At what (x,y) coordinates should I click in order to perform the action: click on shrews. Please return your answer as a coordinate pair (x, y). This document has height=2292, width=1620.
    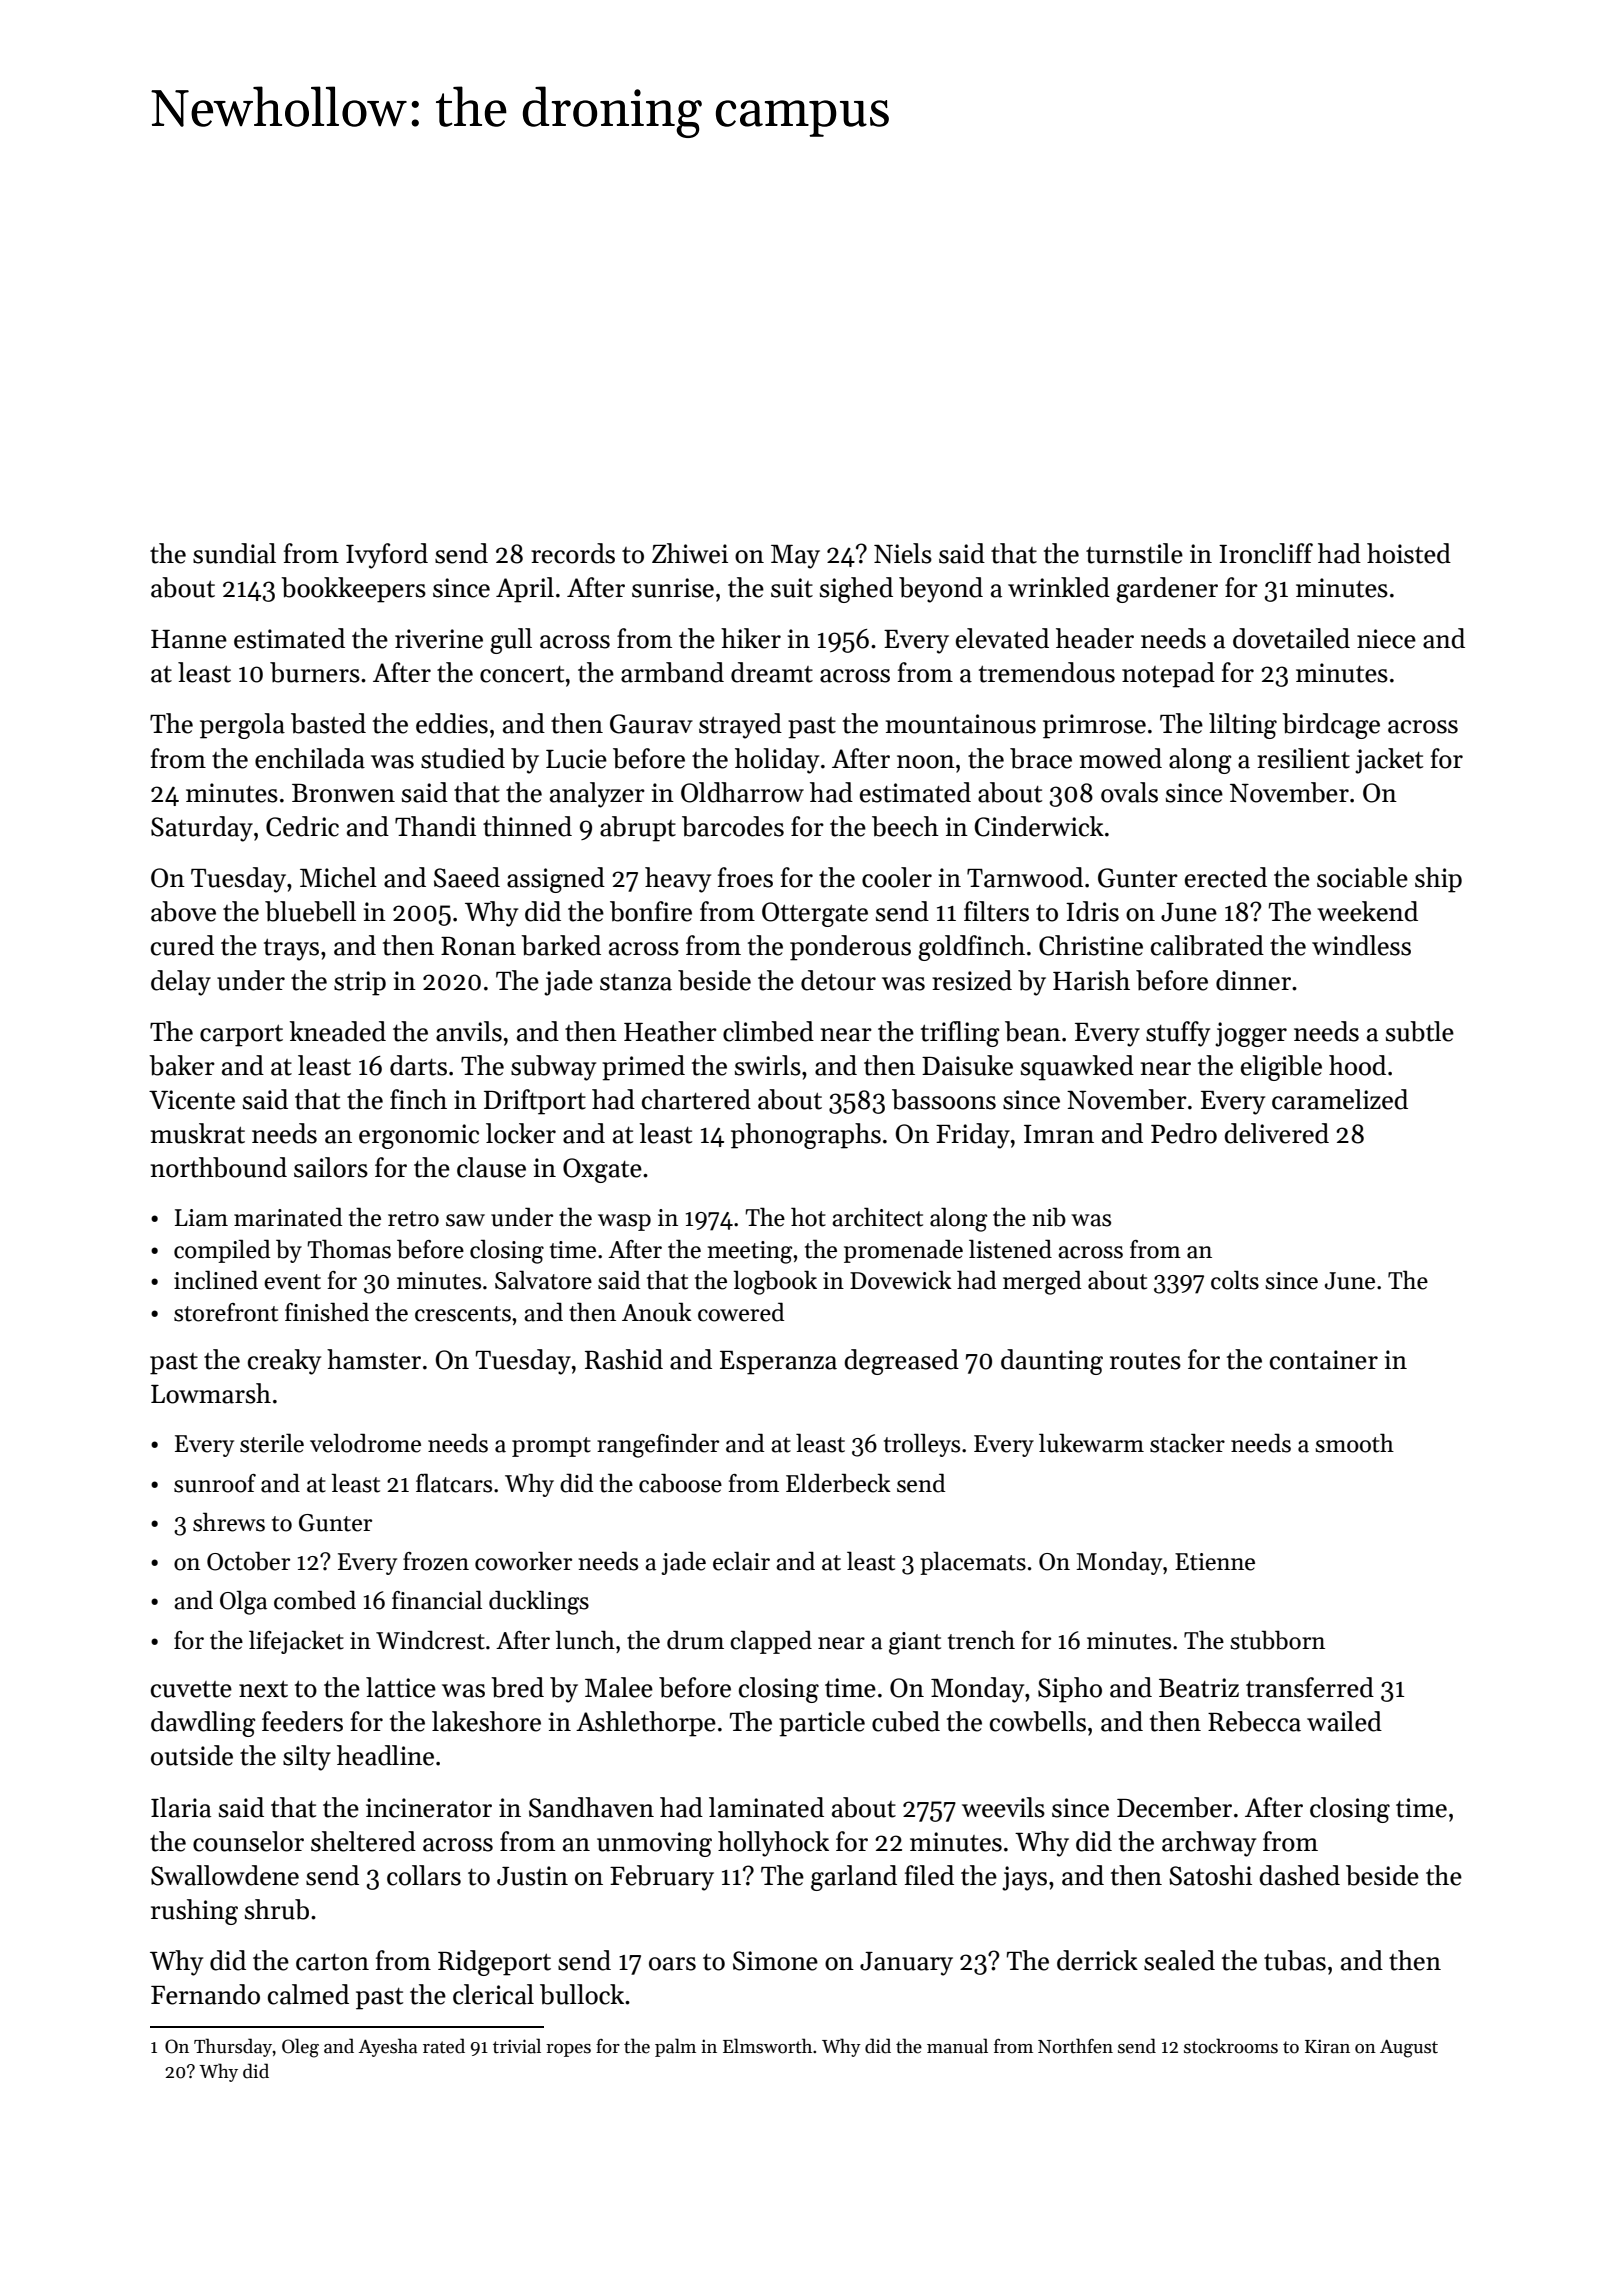
    Looking at the image, I should click on (229, 1522).
